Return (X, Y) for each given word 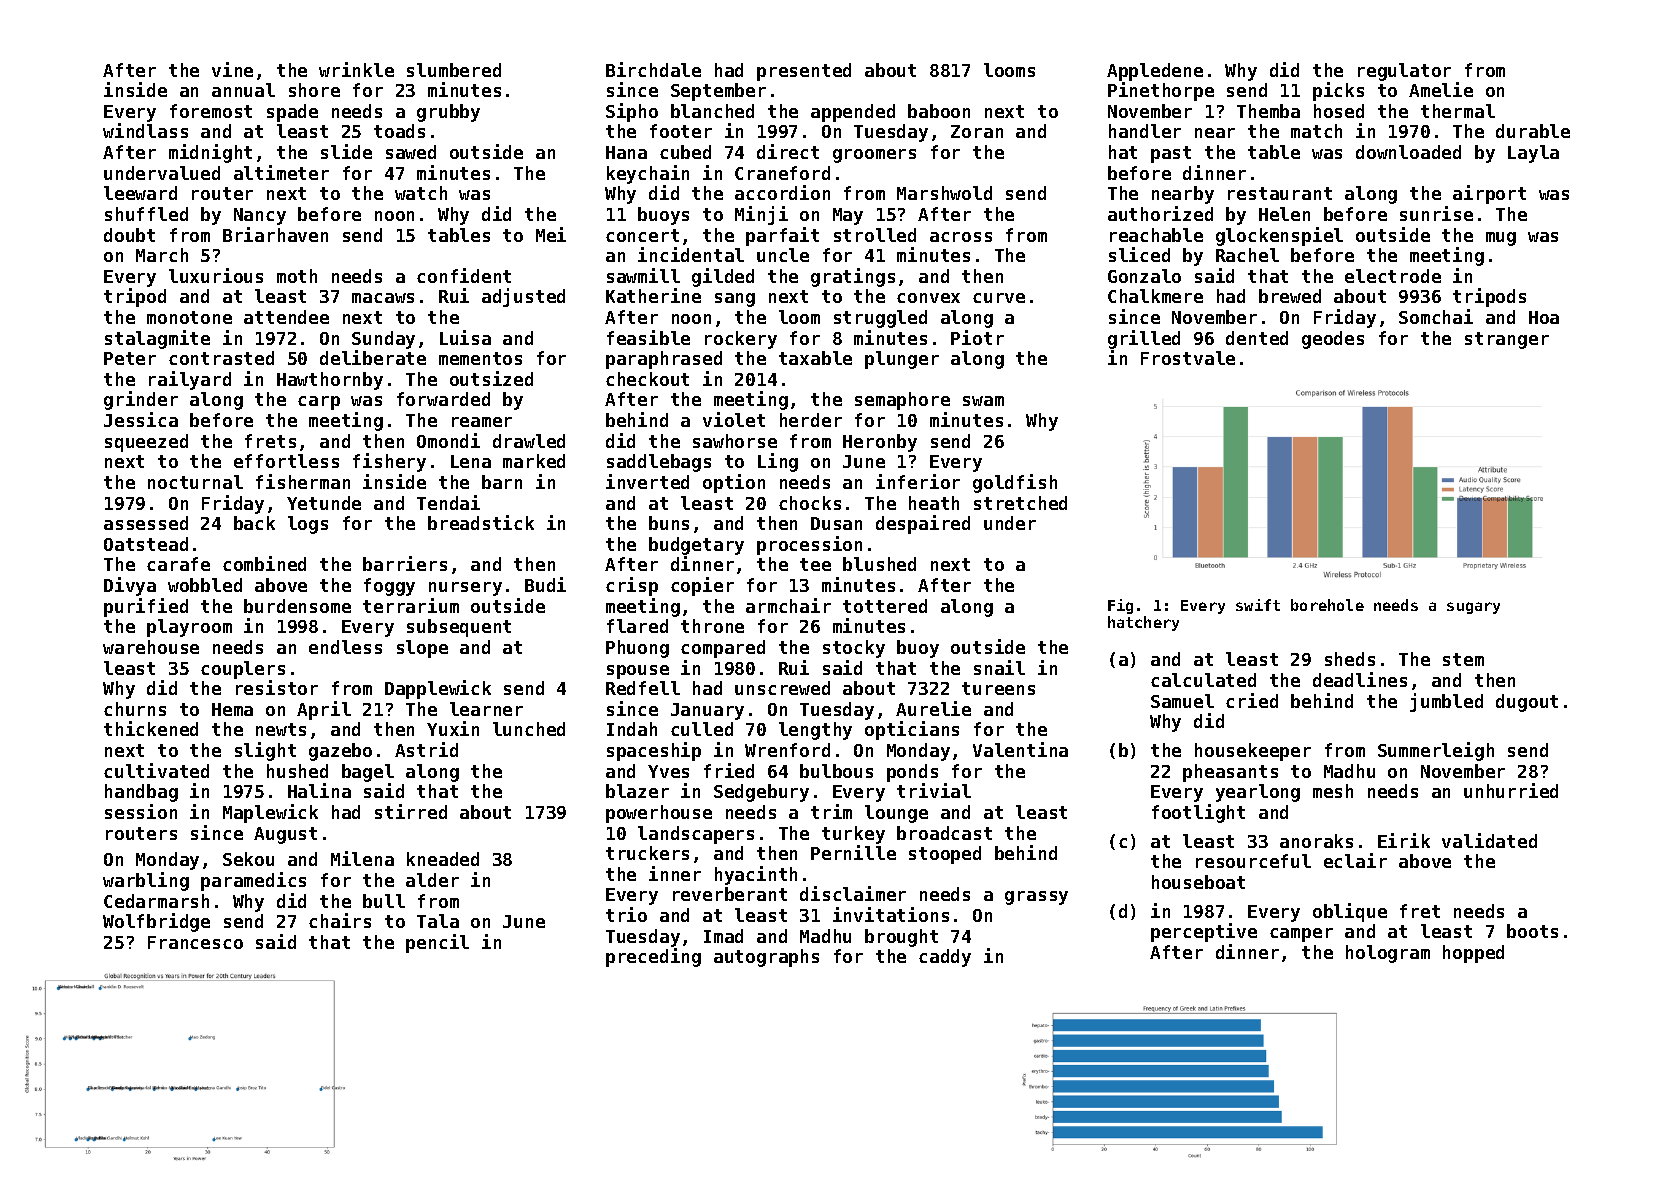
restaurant (1280, 193)
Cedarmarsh (156, 901)
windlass (145, 130)
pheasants (1230, 773)
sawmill (643, 275)
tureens (998, 688)
